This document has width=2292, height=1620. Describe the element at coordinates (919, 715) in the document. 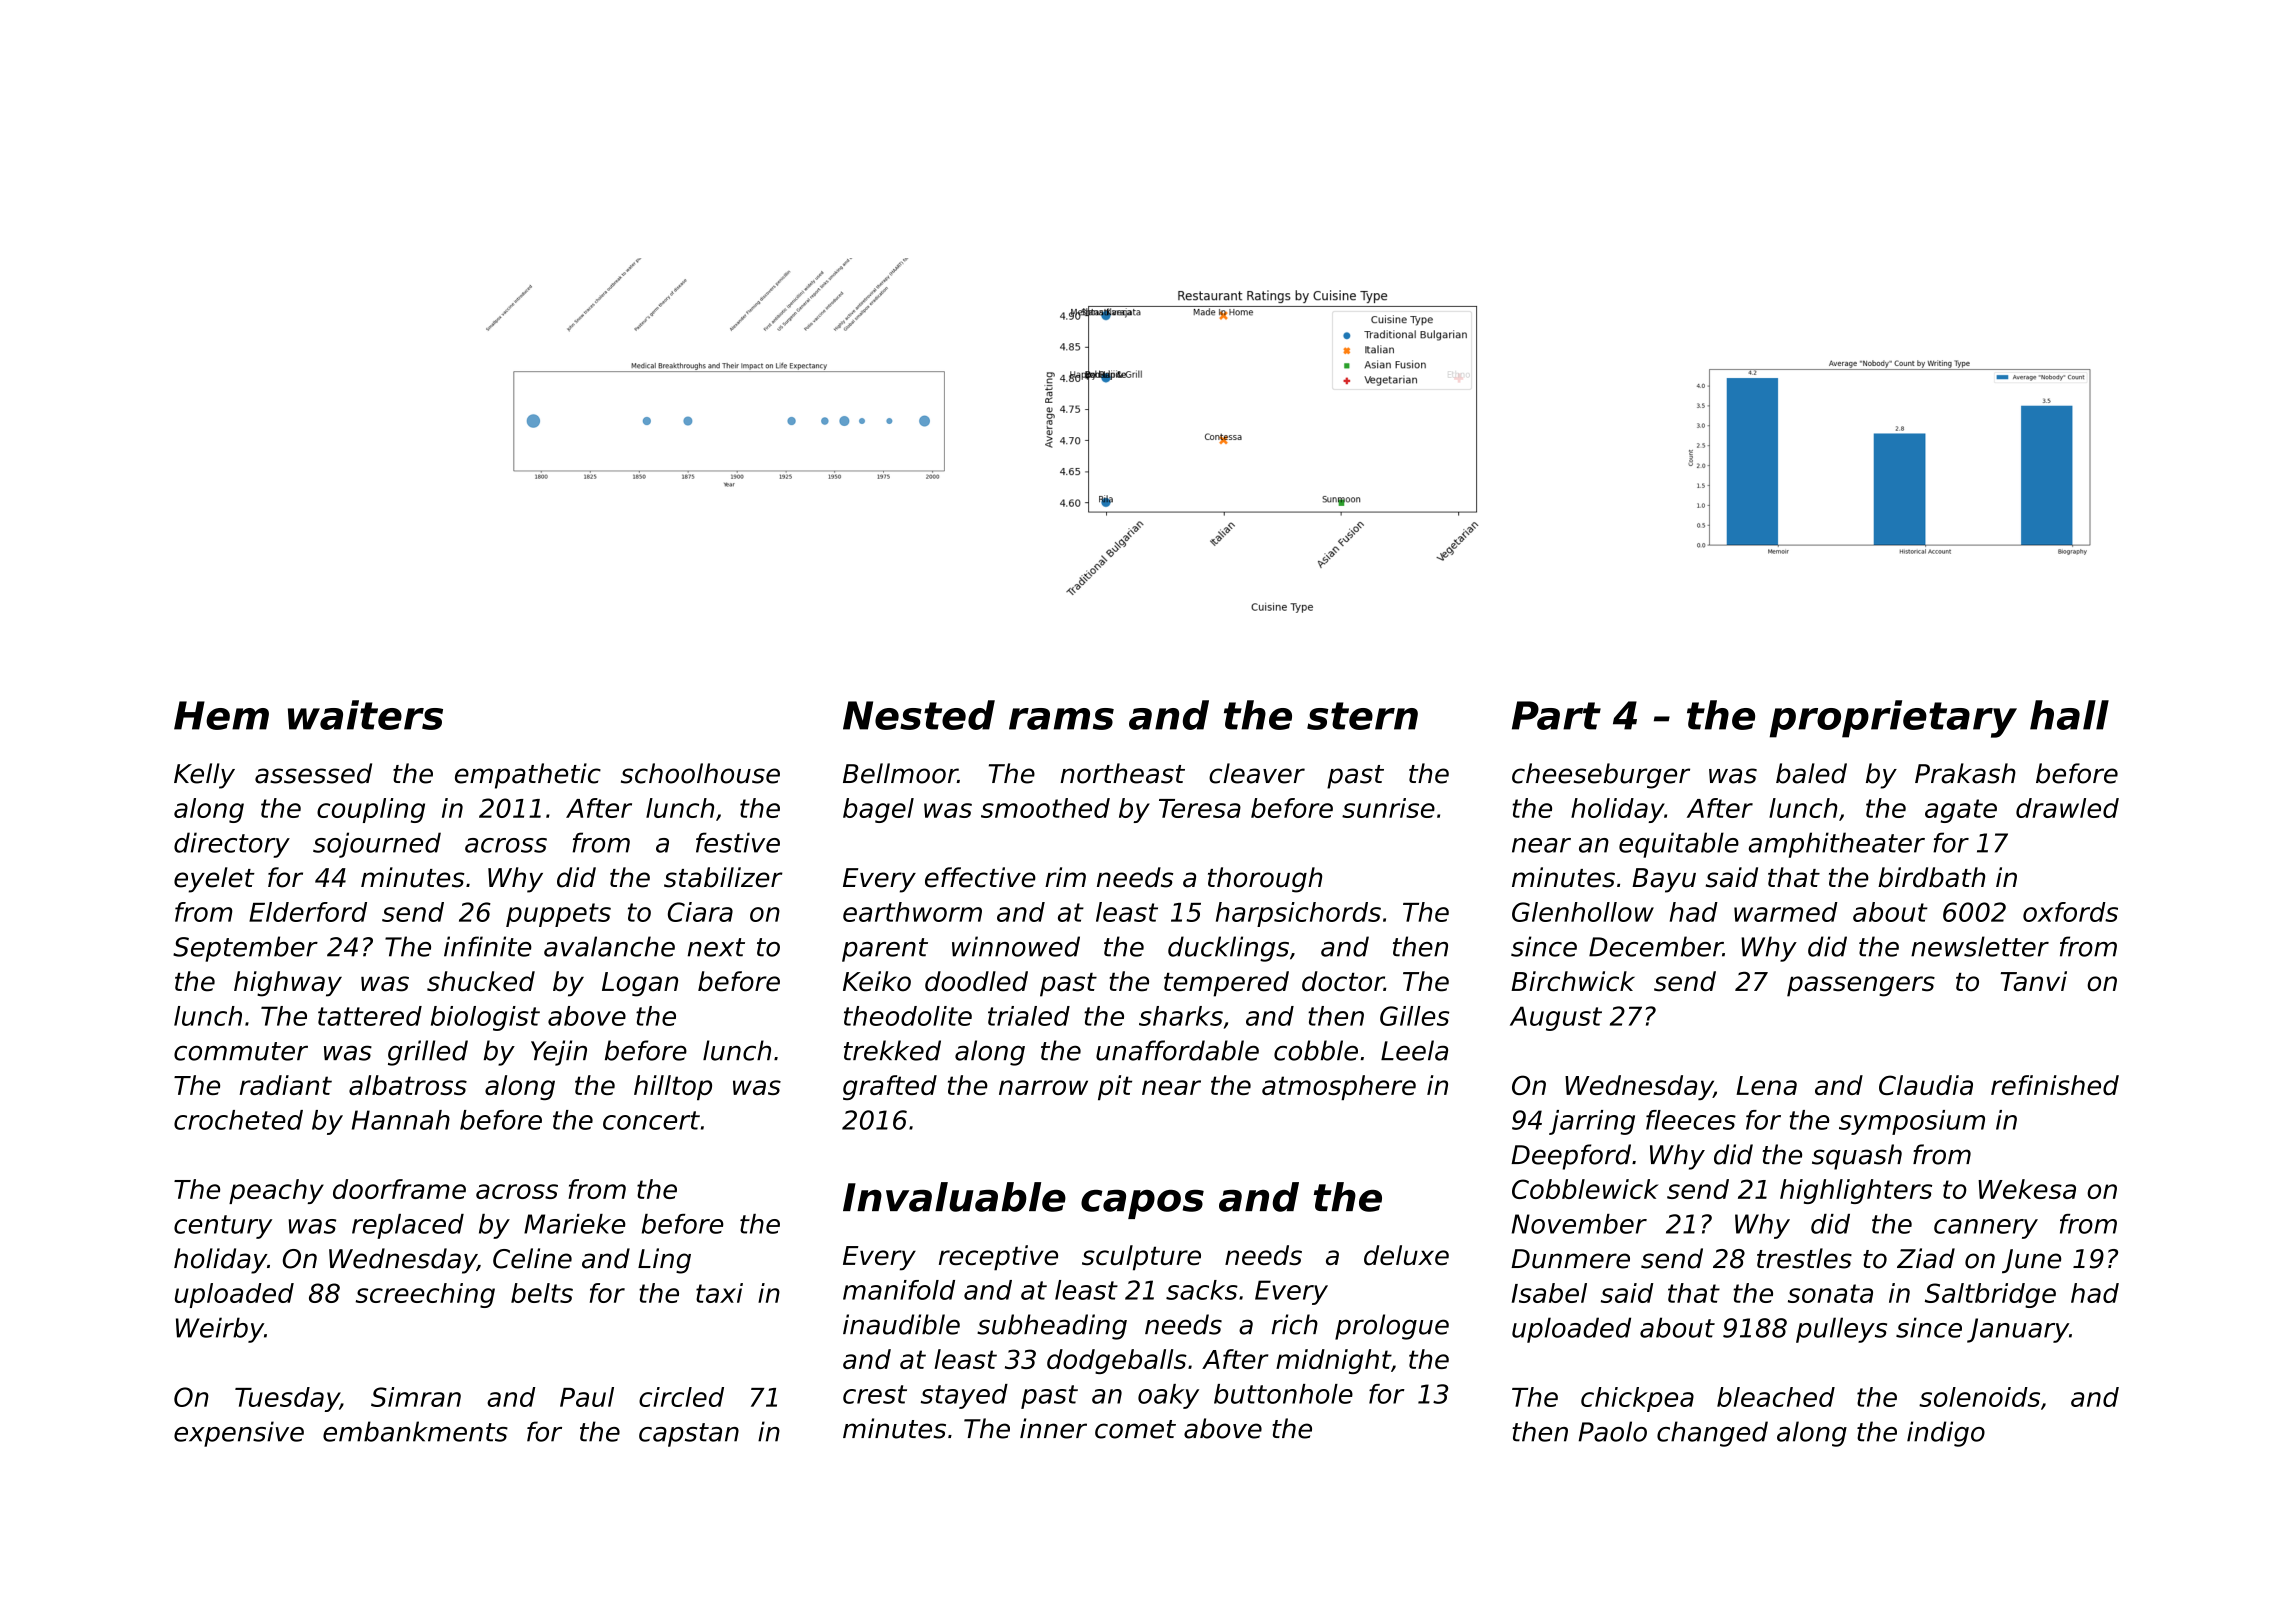

I see `Nested` at that location.
